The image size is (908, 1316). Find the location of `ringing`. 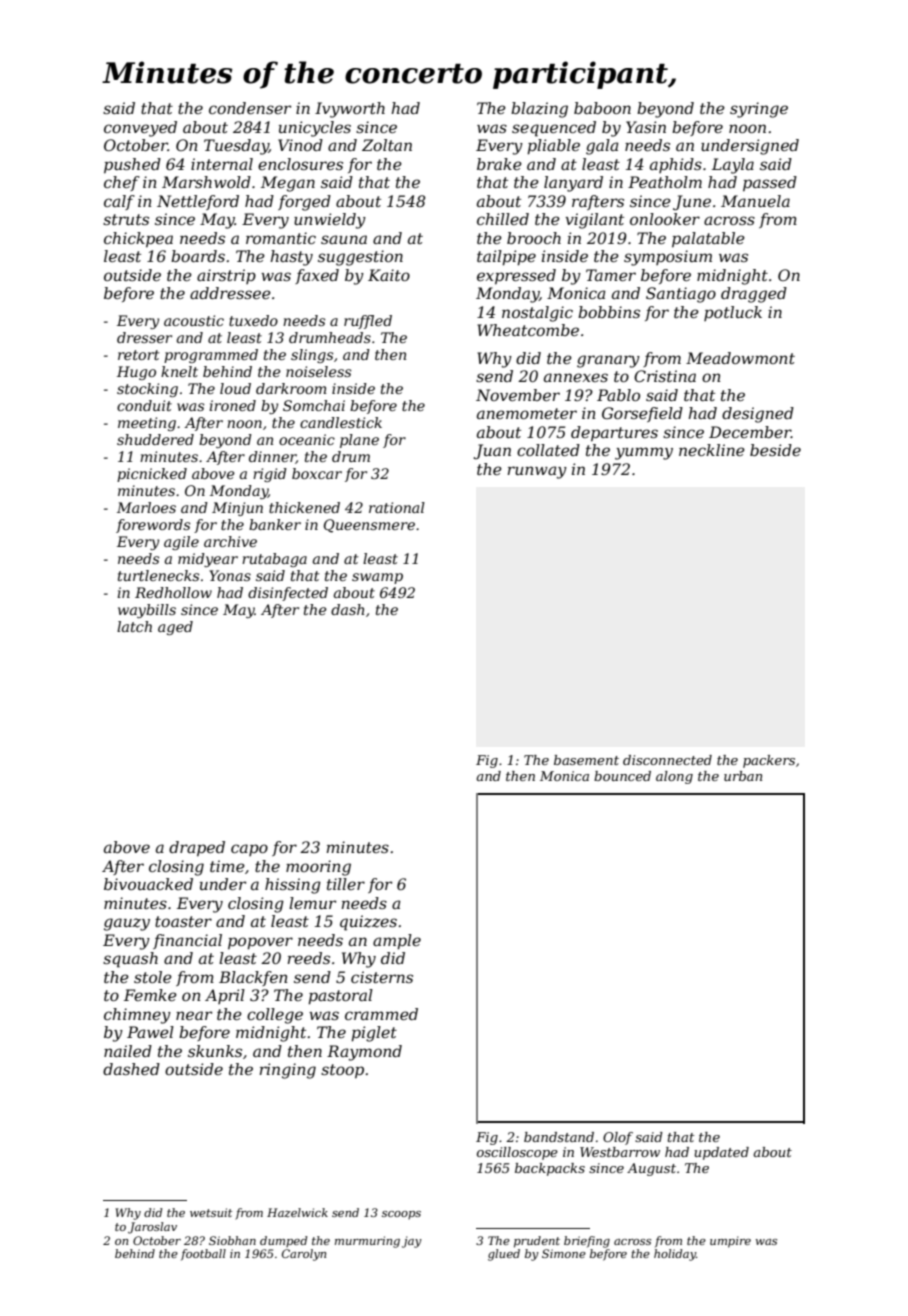

ringing is located at coordinates (288, 1071).
